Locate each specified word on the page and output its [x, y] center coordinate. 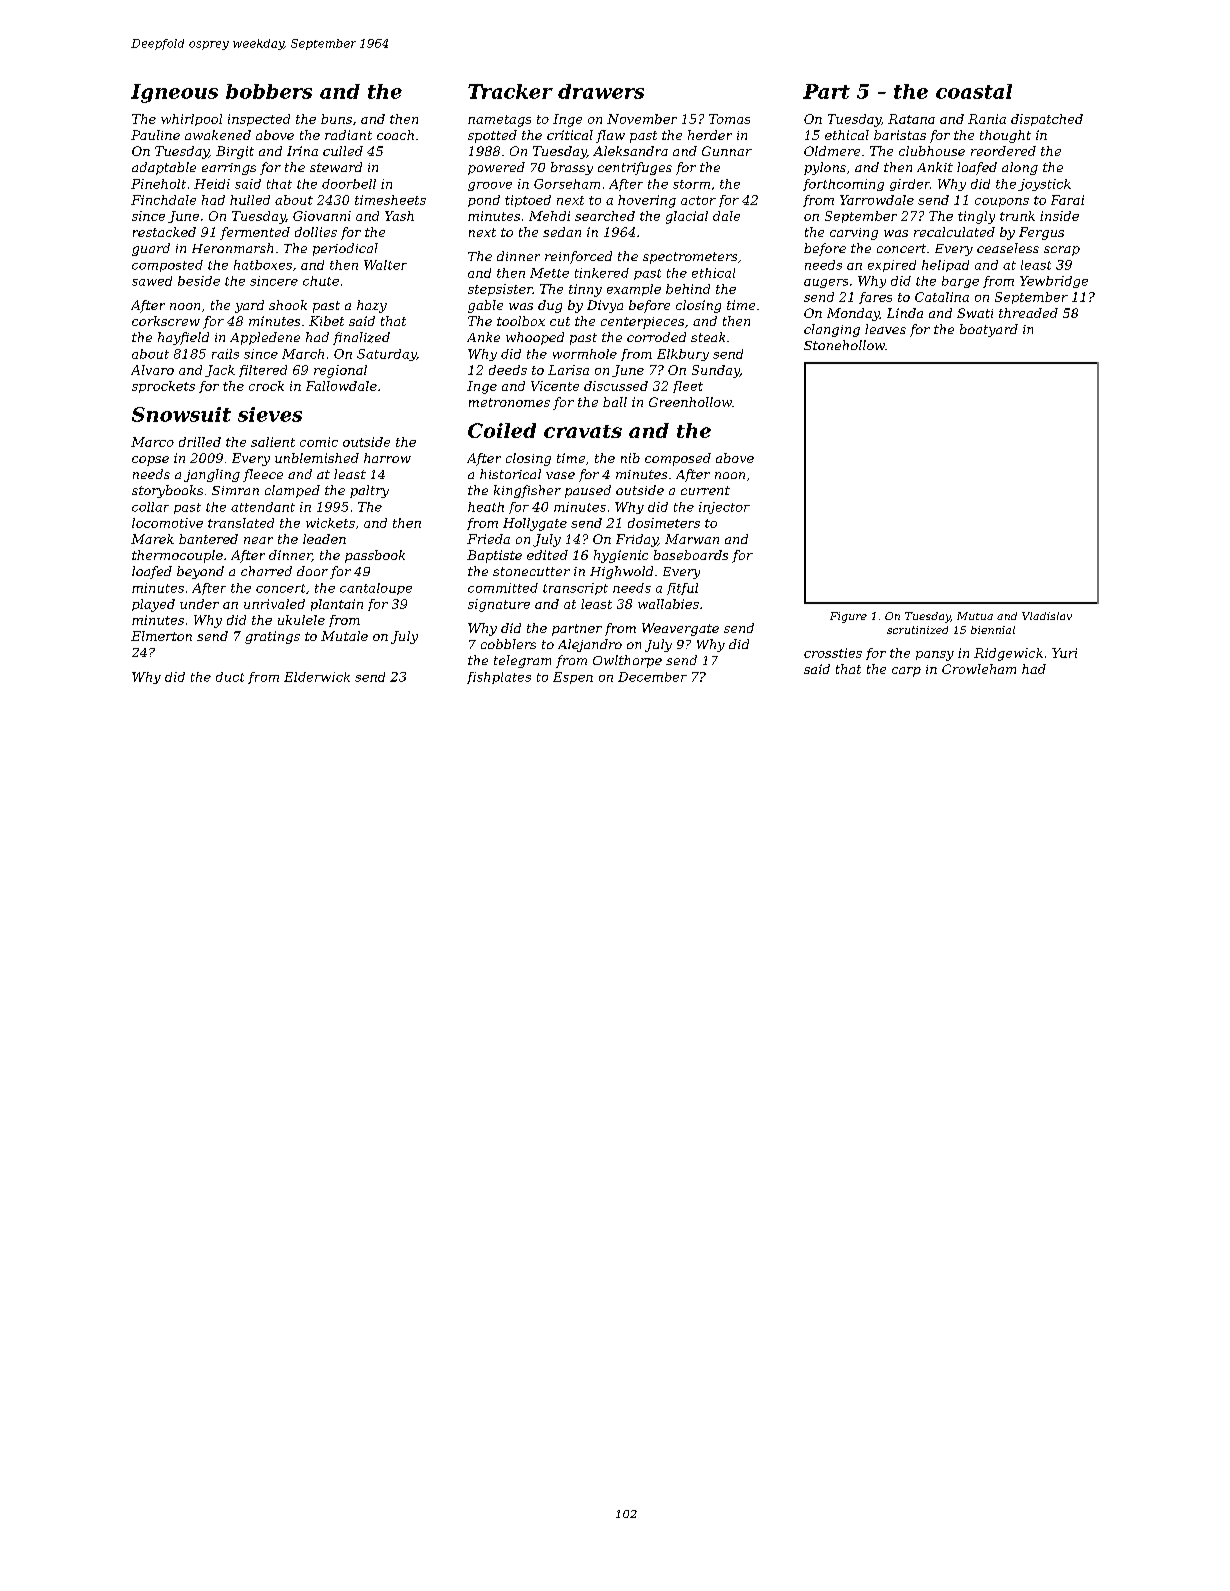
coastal [974, 91]
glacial [687, 217]
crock [266, 386]
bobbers [269, 91]
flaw [610, 136]
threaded [1028, 313]
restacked [164, 232]
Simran [235, 490]
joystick [1044, 185]
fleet [688, 387]
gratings [272, 637]
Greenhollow [690, 402]
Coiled [502, 430]
